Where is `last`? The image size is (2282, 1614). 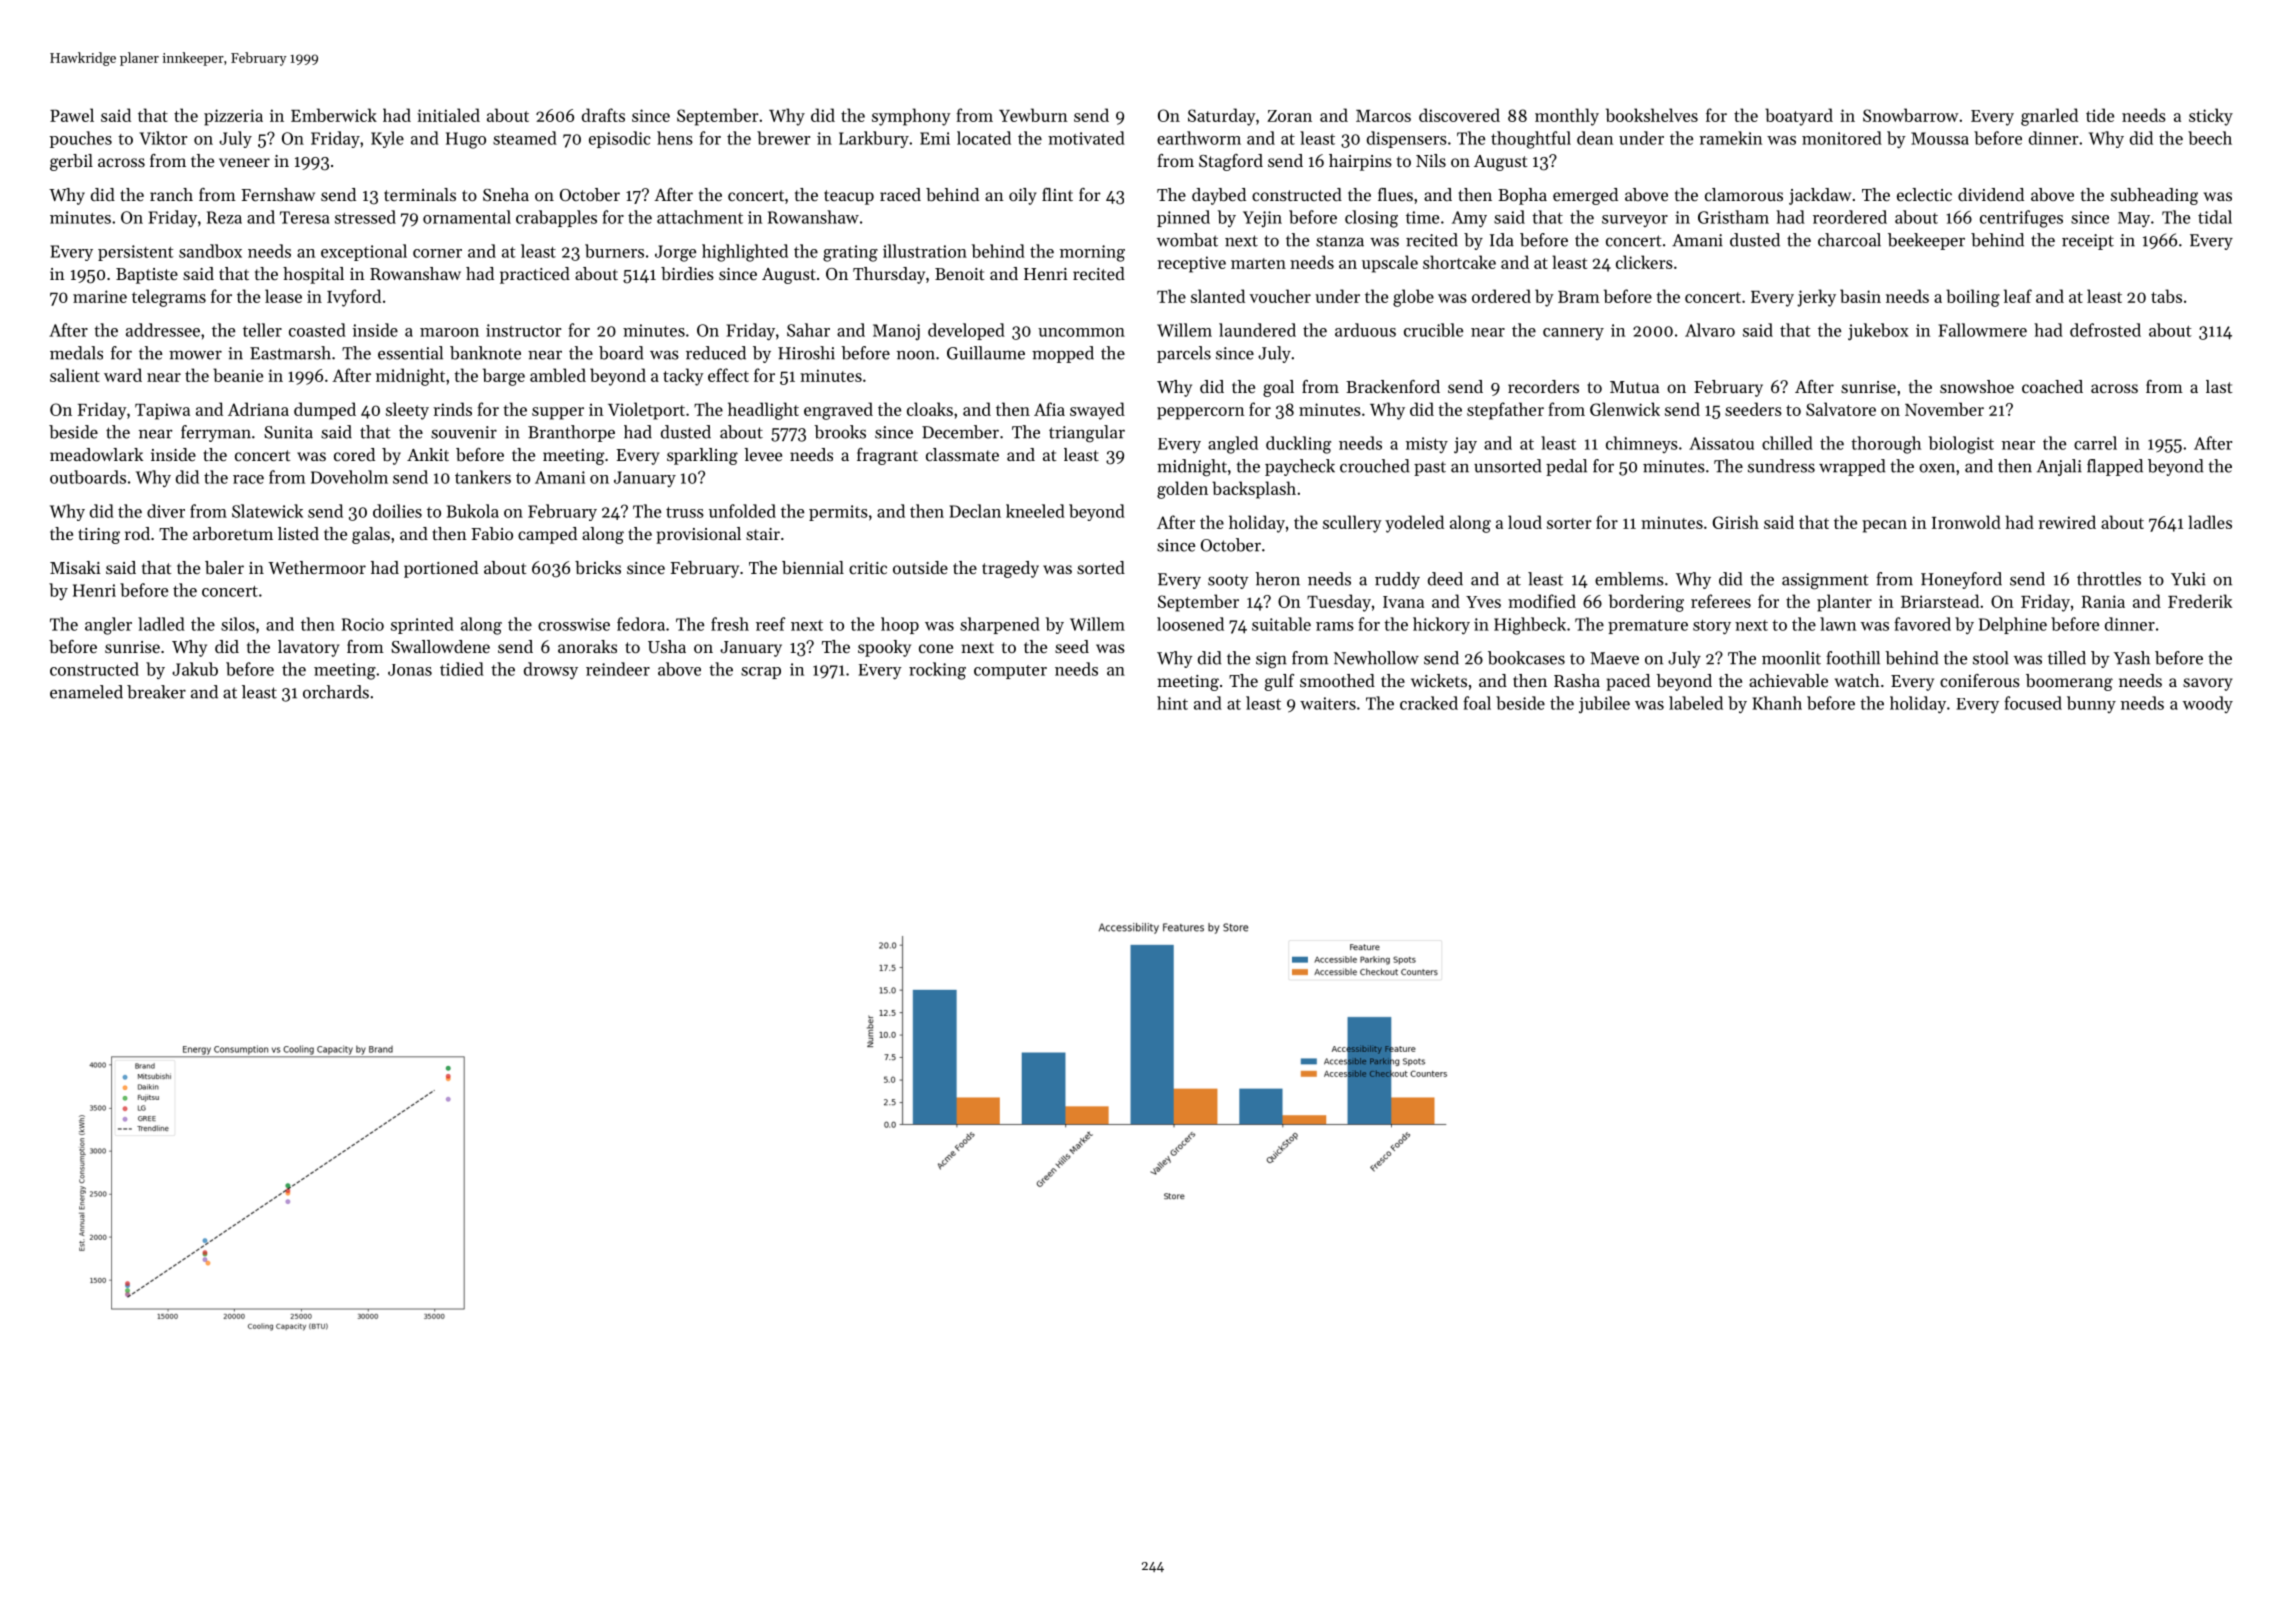 last is located at coordinates (2219, 386).
